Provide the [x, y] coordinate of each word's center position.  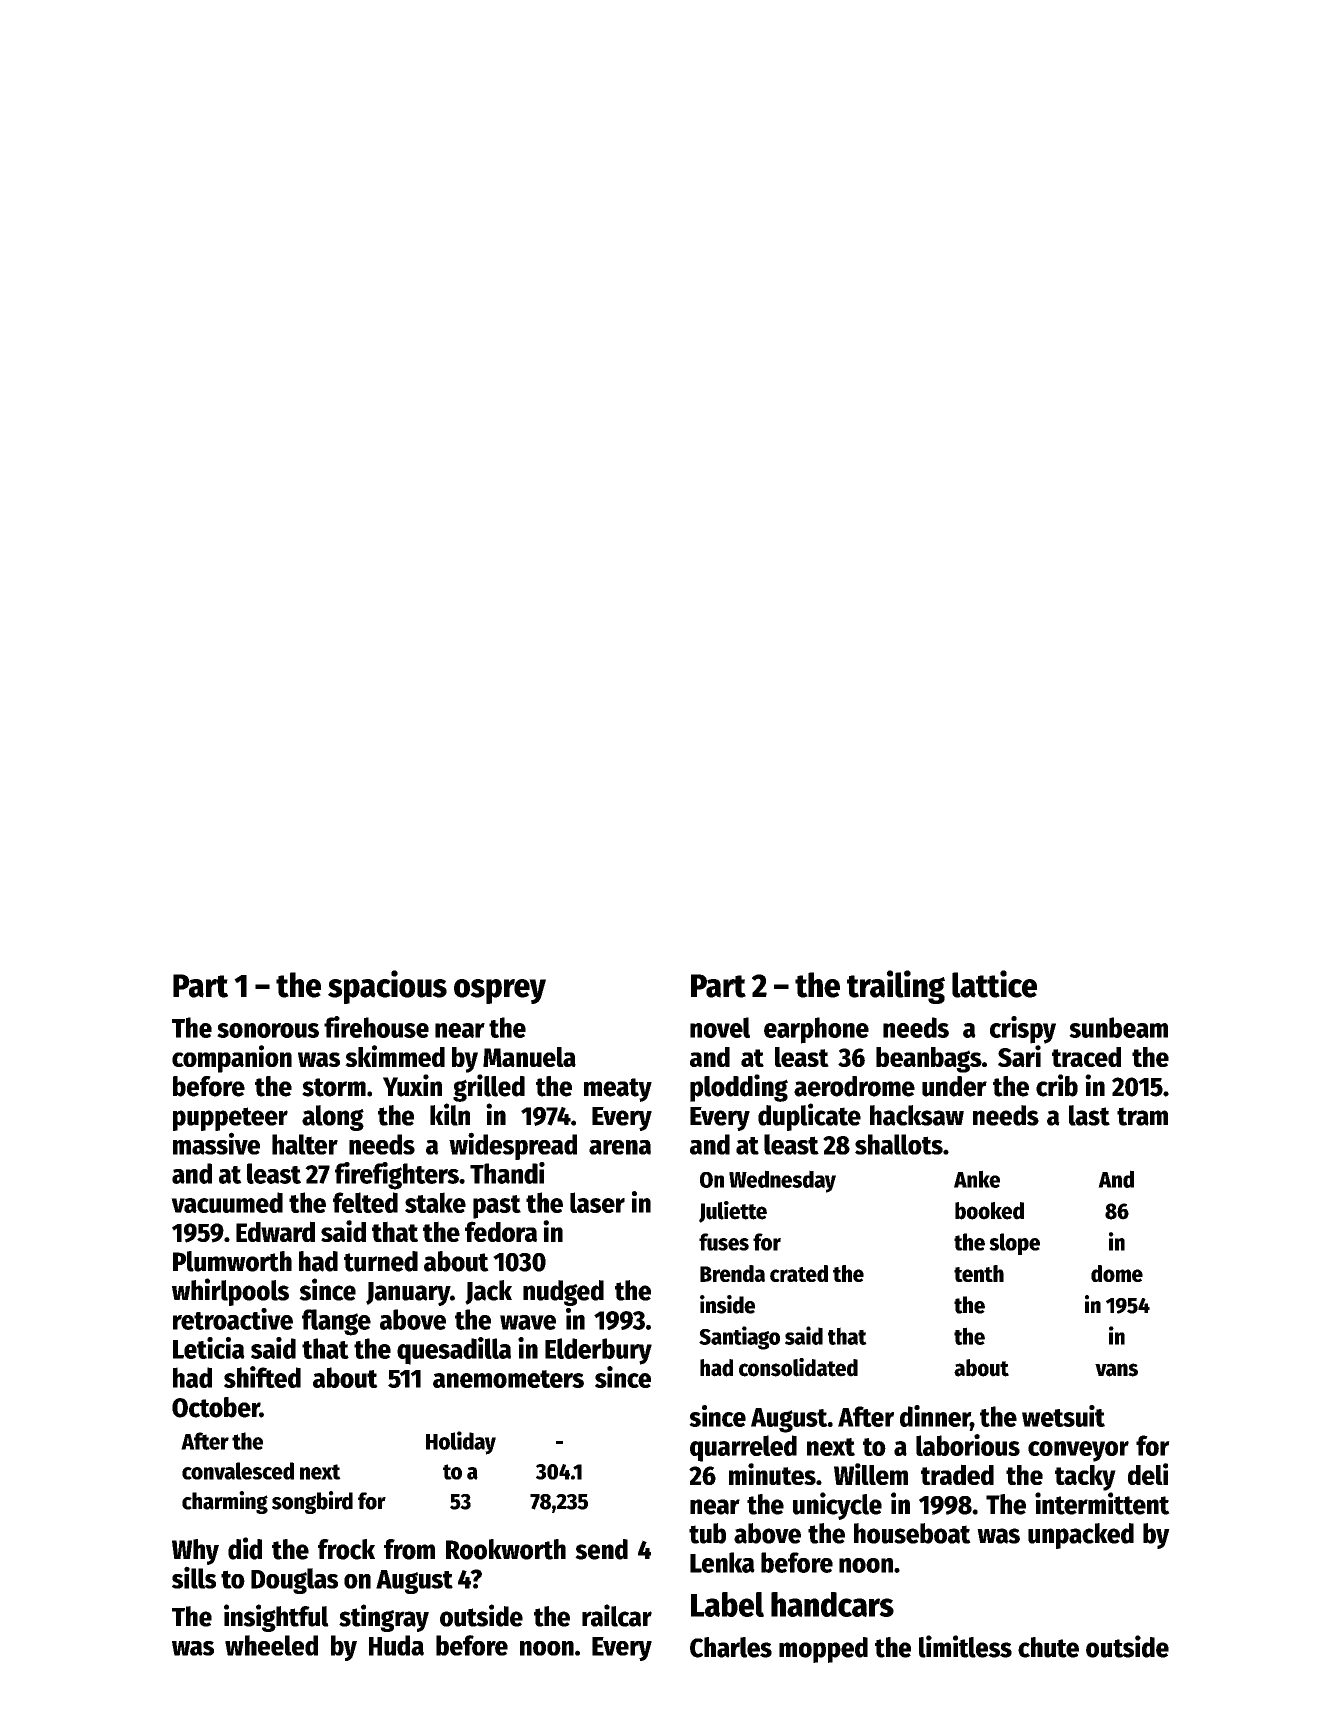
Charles [731, 1647]
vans [1116, 1370]
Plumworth [232, 1261]
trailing [896, 987]
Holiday [461, 1443]
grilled [489, 1088]
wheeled [271, 1645]
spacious [387, 987]
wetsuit [1063, 1416]
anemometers [508, 1379]
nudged [563, 1293]
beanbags [929, 1060]
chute [1048, 1647]
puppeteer [230, 1119]
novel [720, 1027]
